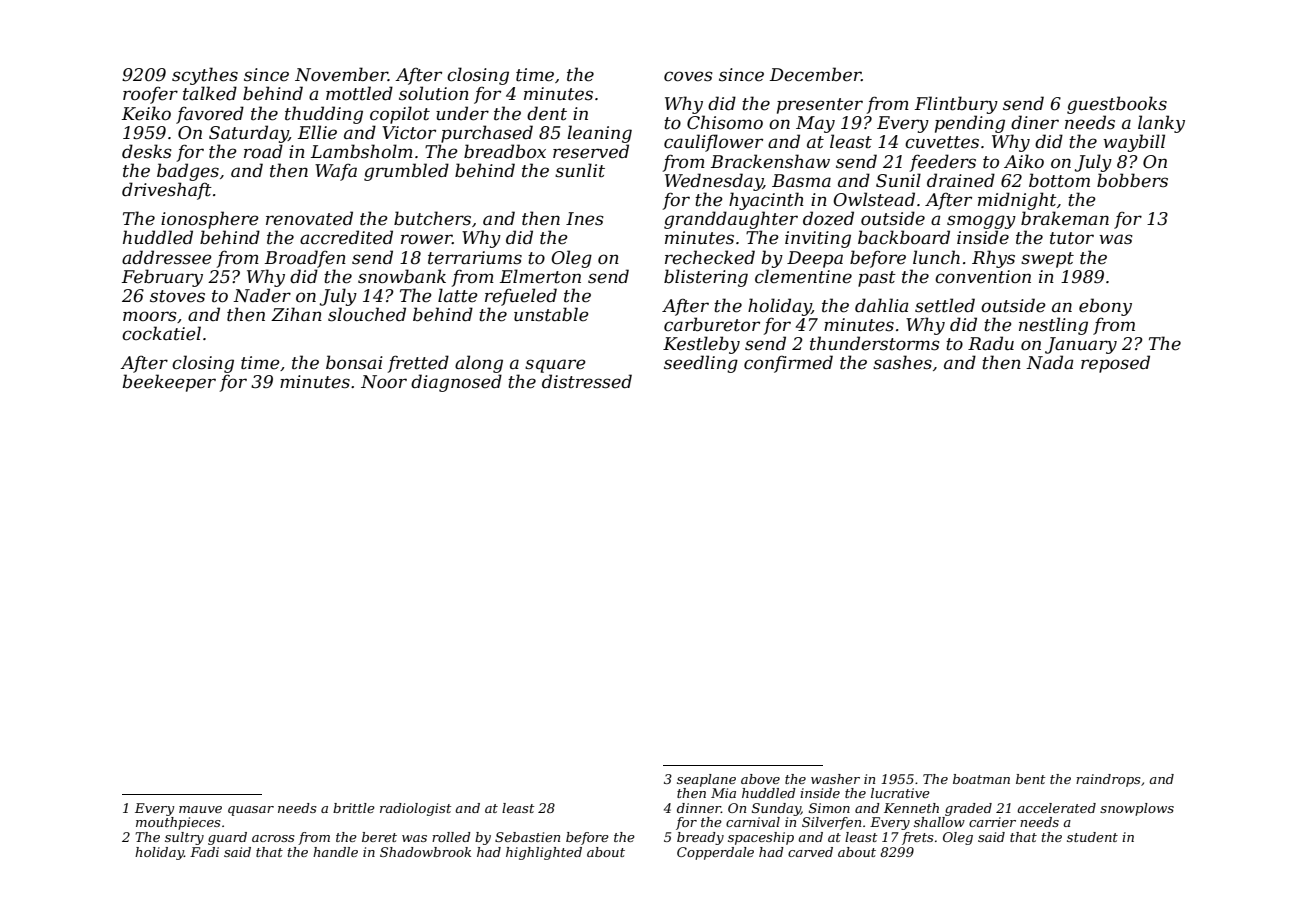  I want to click on above, so click(760, 779).
